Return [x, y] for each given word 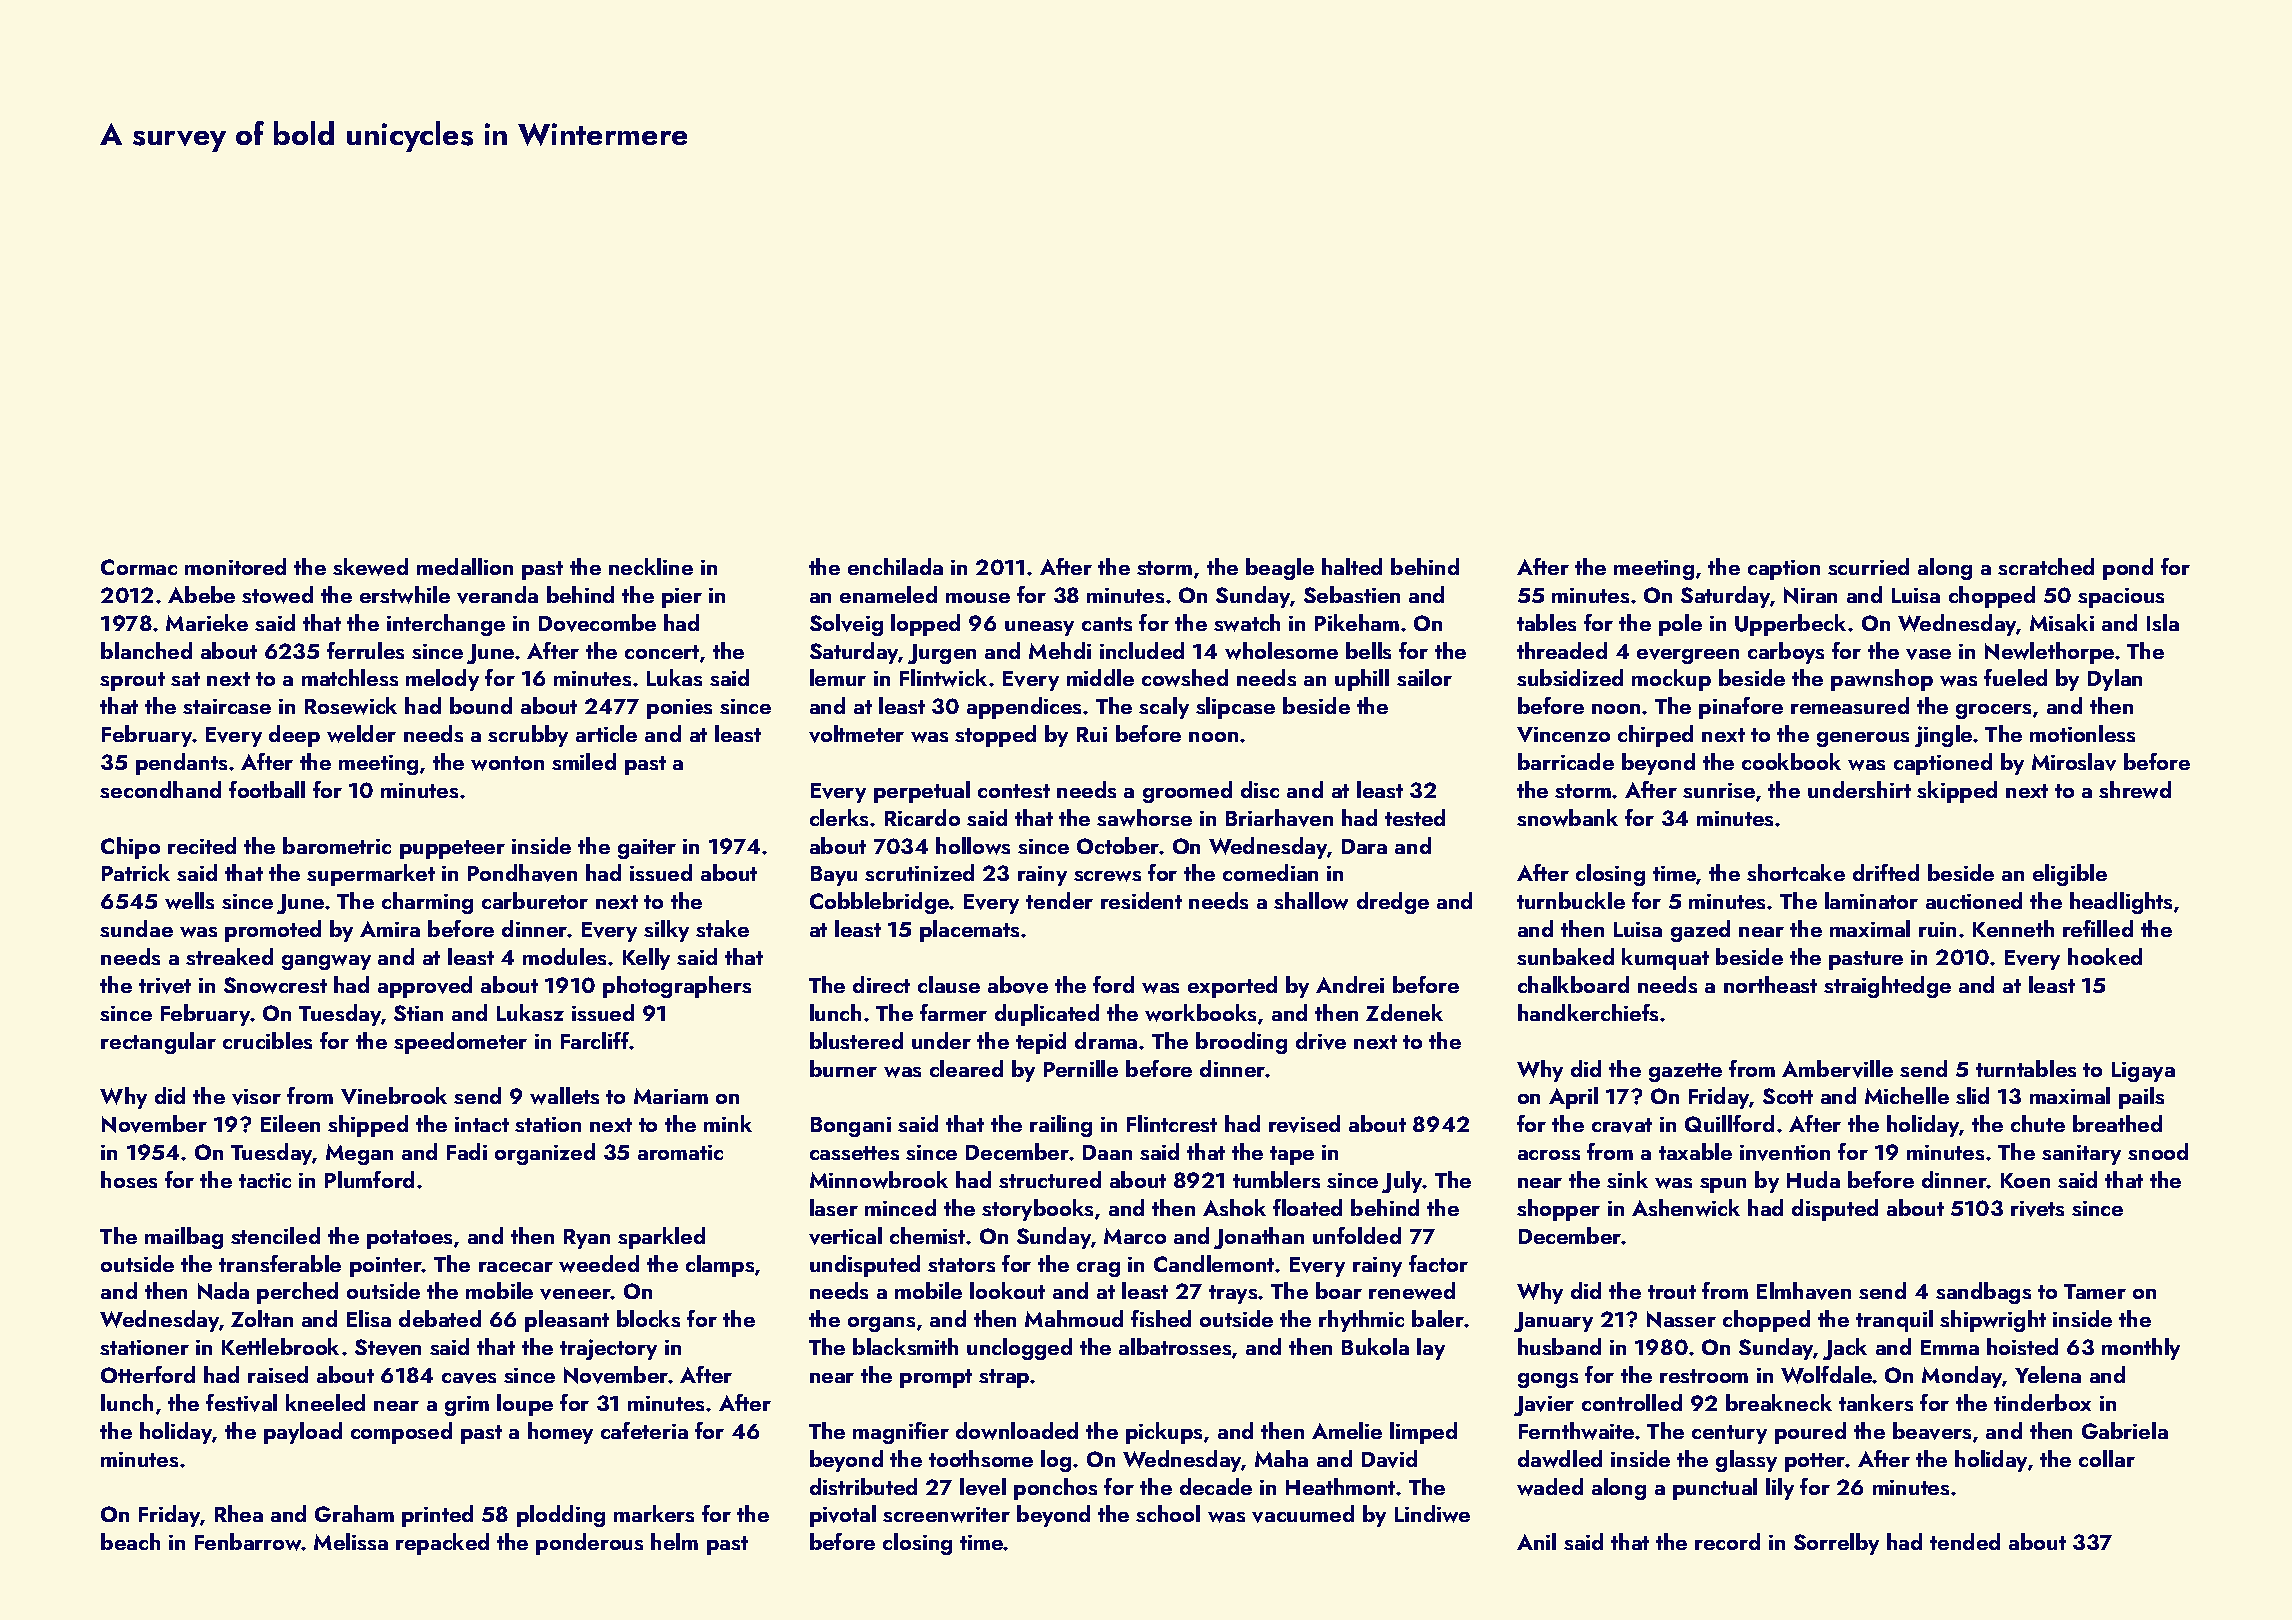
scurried [1868, 566]
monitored [235, 566]
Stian [418, 1013]
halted [1352, 566]
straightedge [1887, 987]
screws [1107, 876]
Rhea [239, 1513]
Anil [1536, 1541]
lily [1780, 1489]
